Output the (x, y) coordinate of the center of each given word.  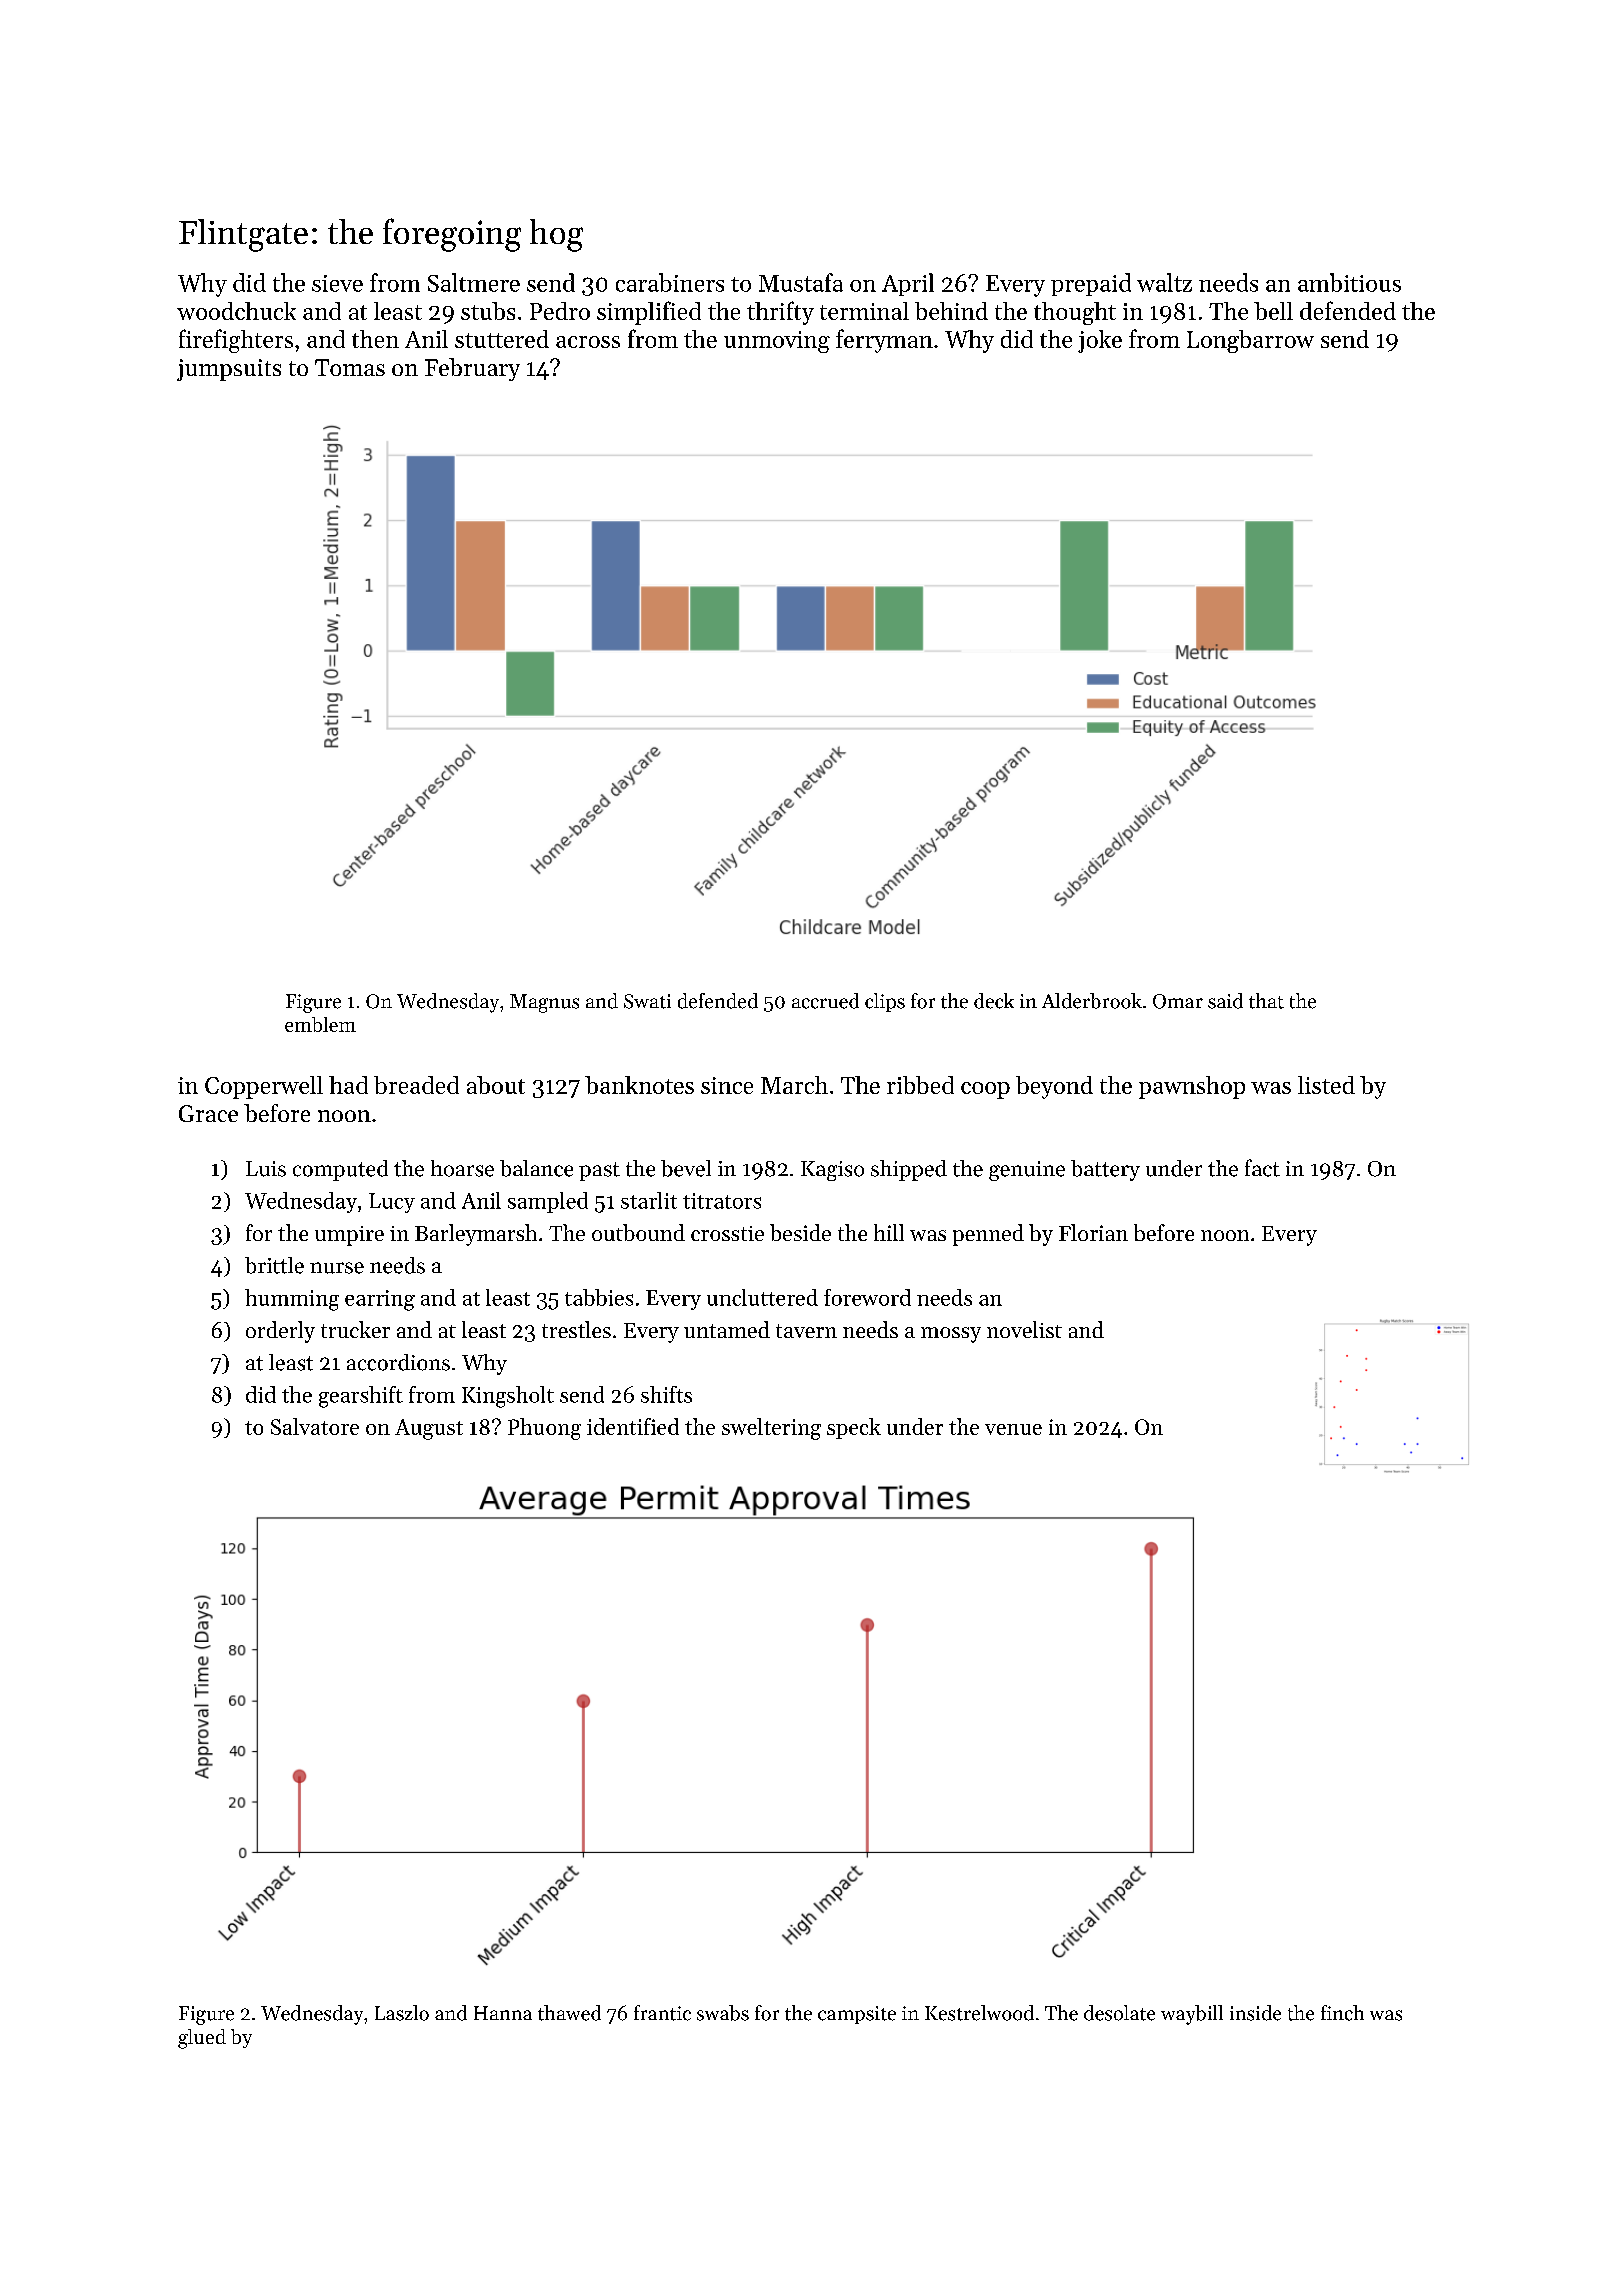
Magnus (544, 1003)
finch (1342, 2013)
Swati (647, 1001)
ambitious (1349, 282)
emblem (320, 1024)
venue (1013, 1429)
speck (854, 1428)
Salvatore (315, 1426)
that (1266, 1001)
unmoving (777, 342)
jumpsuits (229, 370)
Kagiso (832, 1171)
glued (202, 2039)
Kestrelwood (979, 2013)
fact (1262, 1168)
